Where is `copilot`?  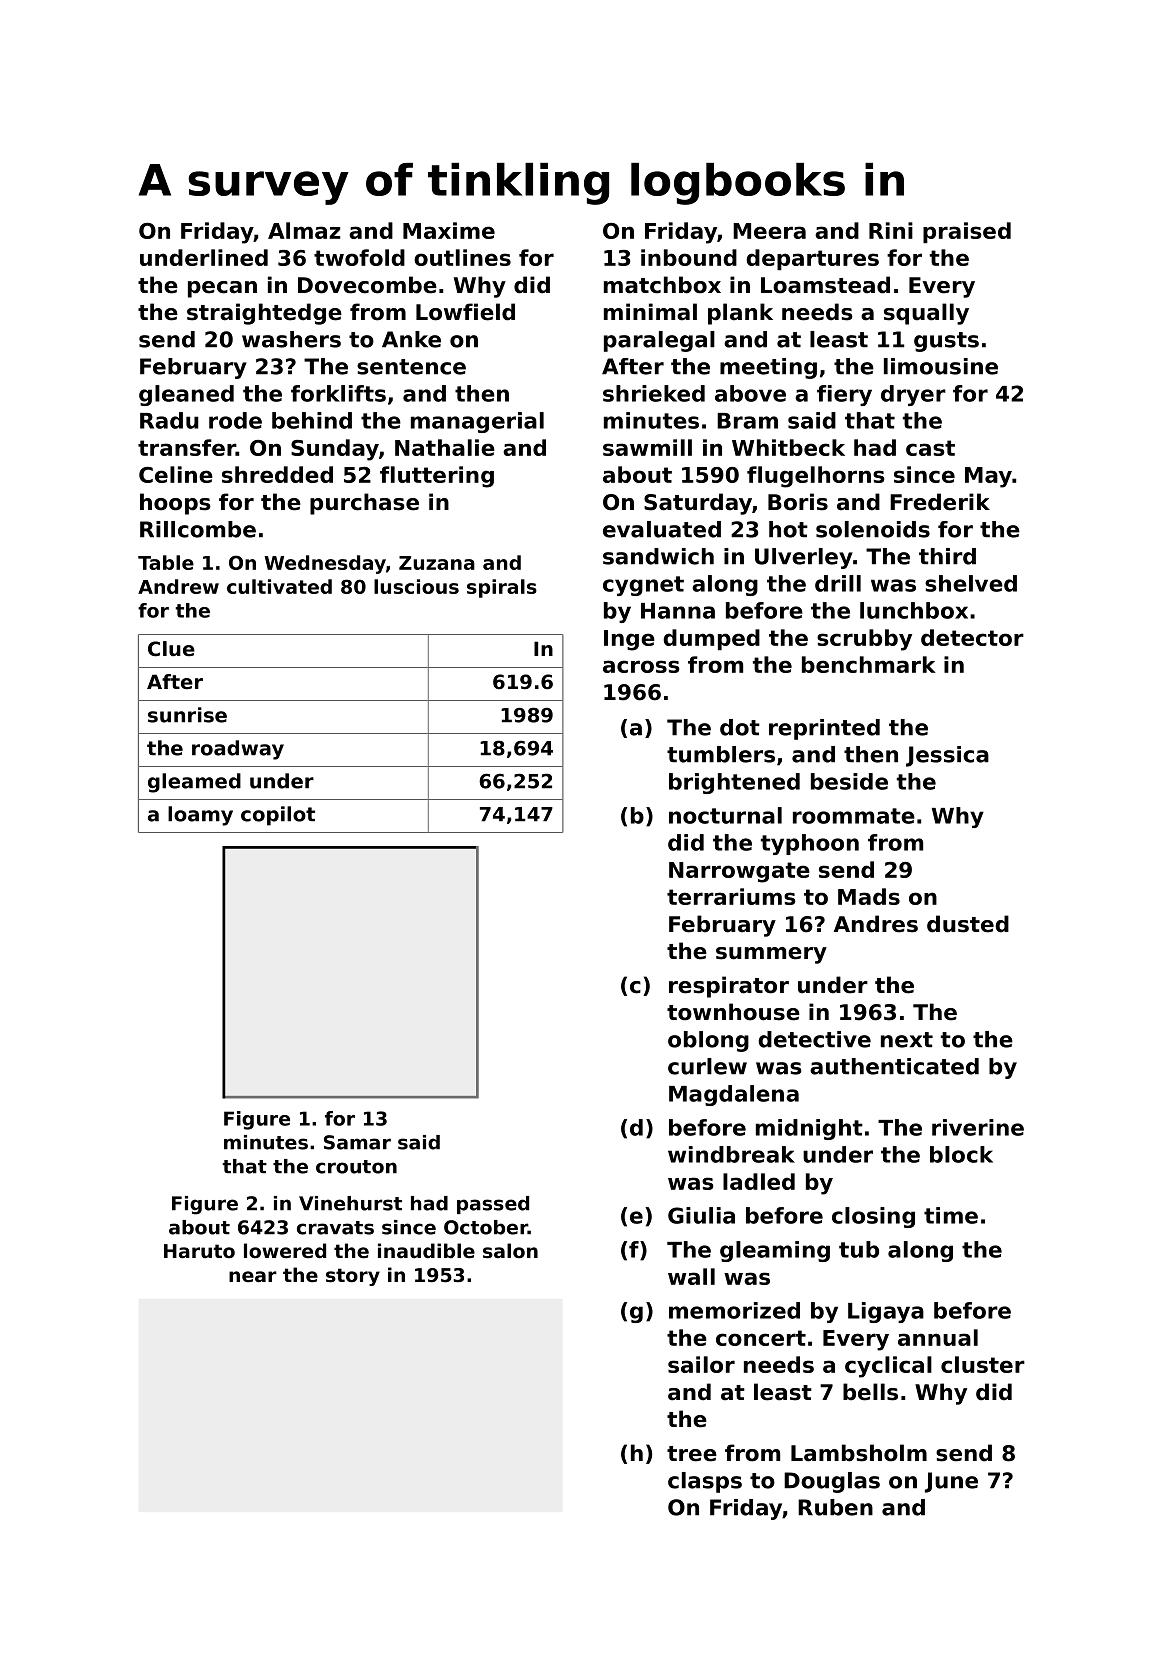 copilot is located at coordinates (278, 816).
